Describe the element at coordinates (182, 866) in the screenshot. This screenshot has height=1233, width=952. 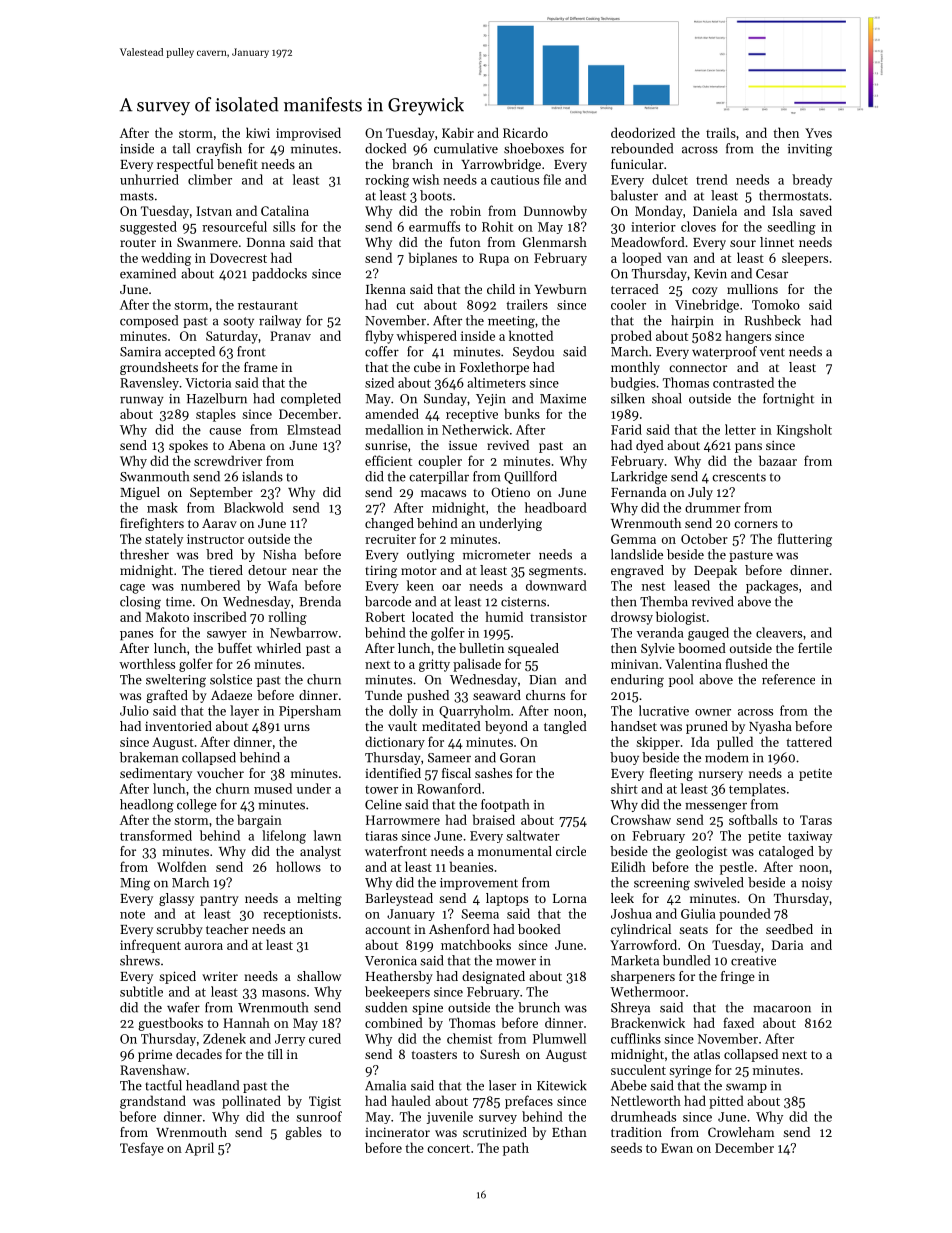
I see `Wolfden` at that location.
